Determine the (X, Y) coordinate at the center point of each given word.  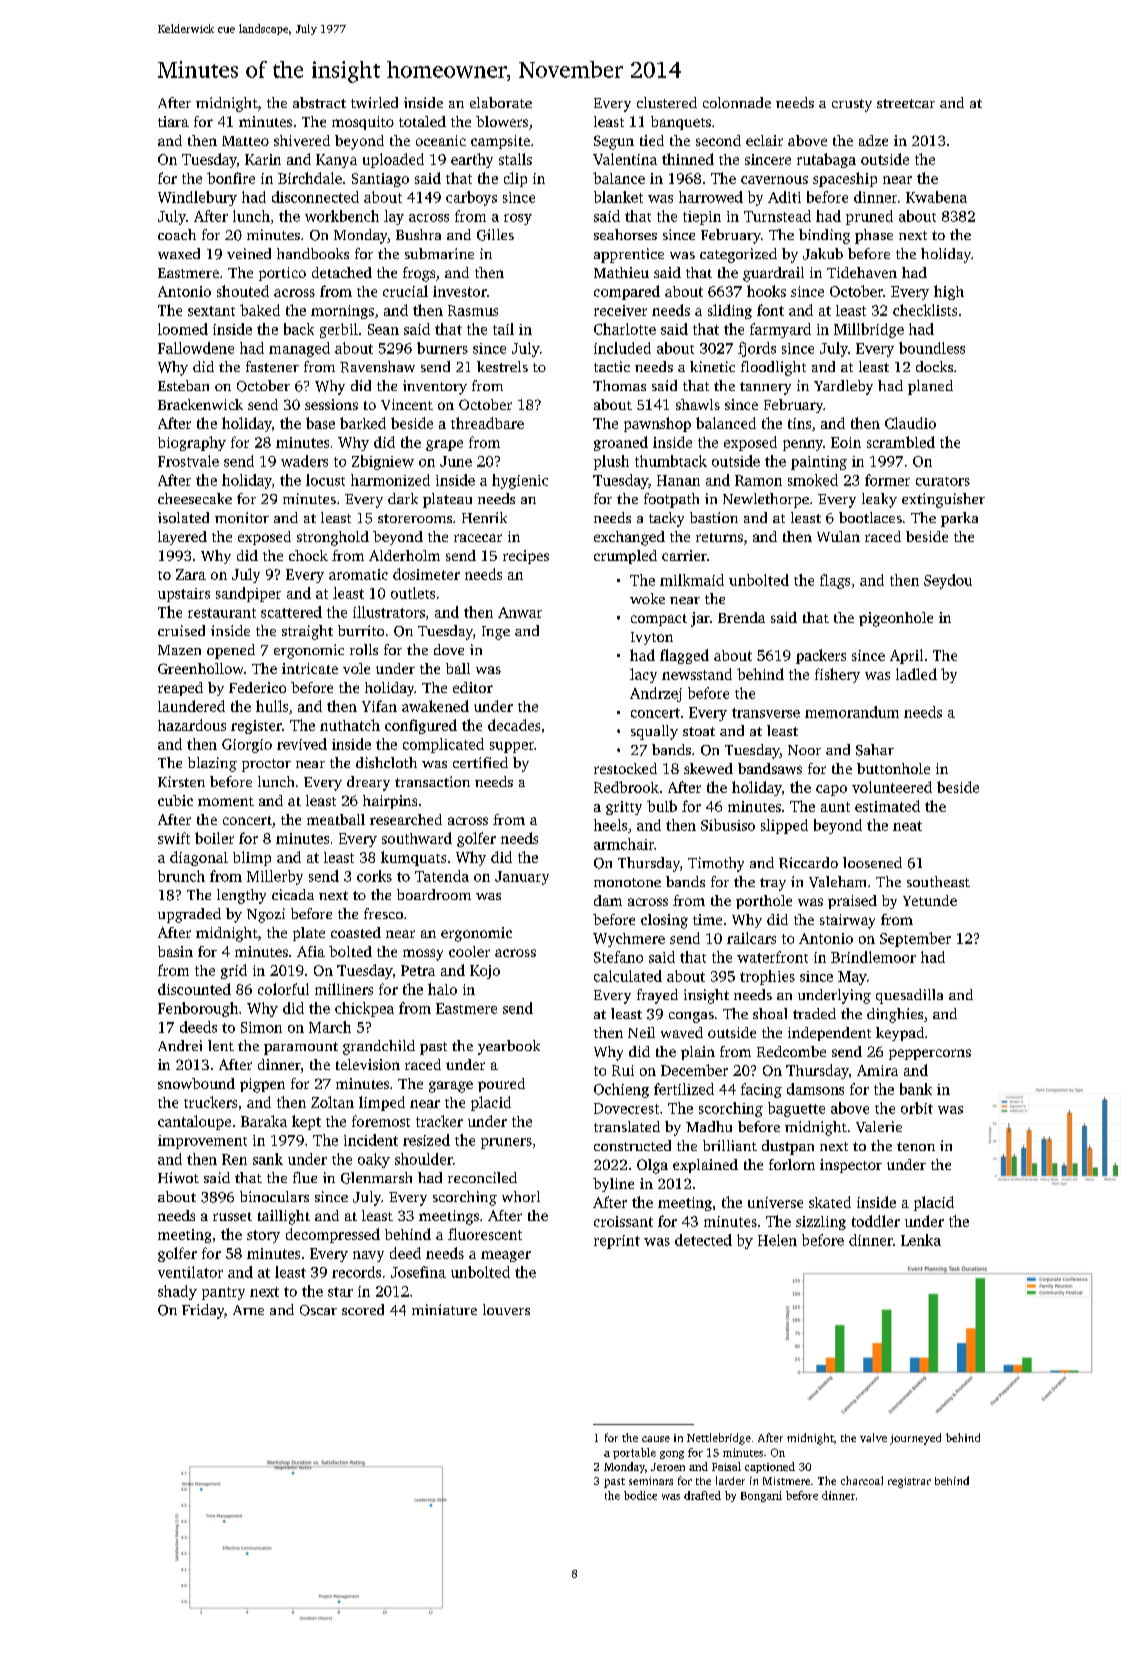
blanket (618, 197)
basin (175, 951)
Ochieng (621, 1090)
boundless (932, 348)
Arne (248, 1310)
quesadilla (909, 996)
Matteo (245, 141)
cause (656, 1439)
